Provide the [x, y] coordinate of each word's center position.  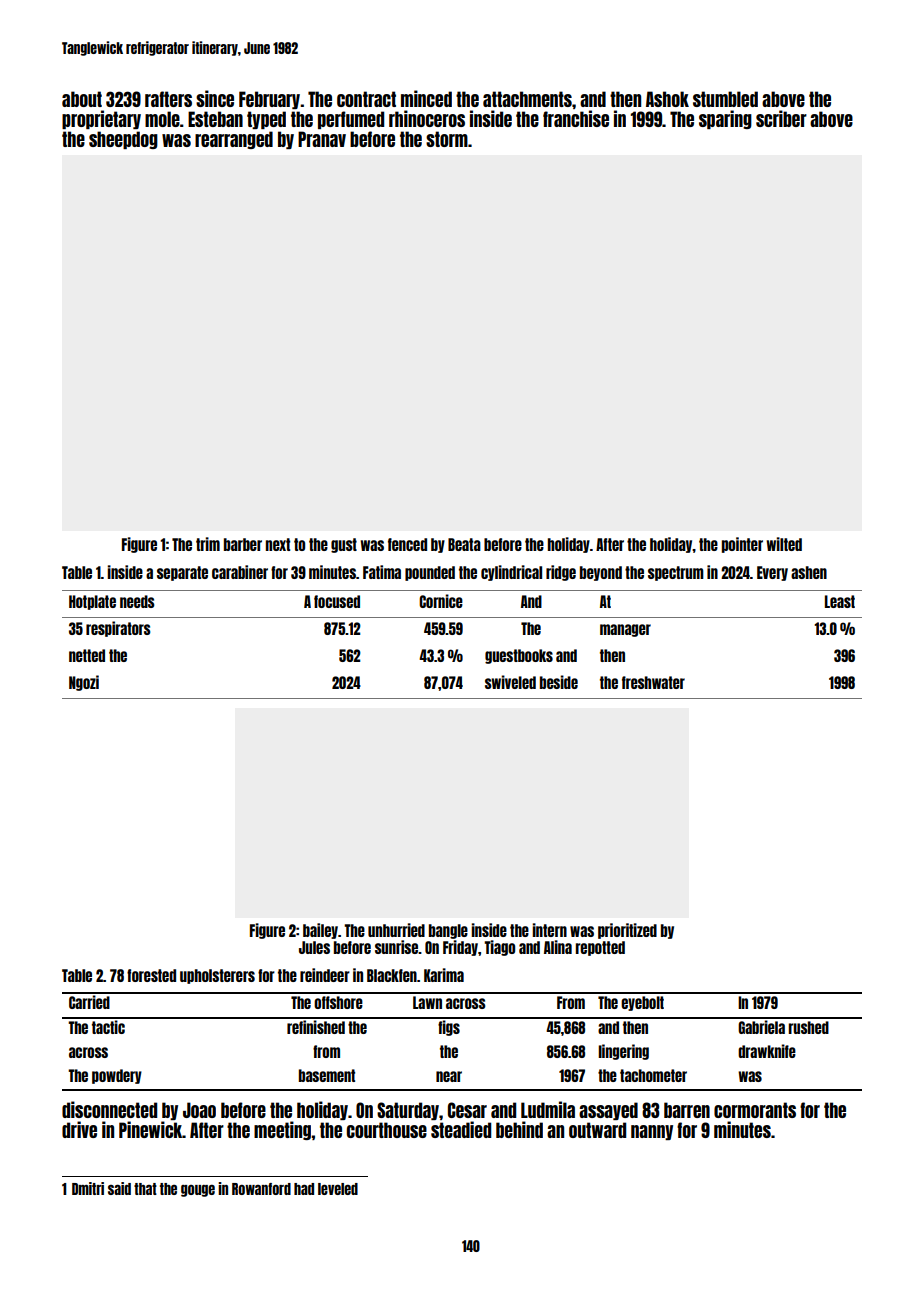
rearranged [234, 140]
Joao [199, 1110]
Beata [464, 544]
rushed [808, 1027]
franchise [576, 118]
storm [447, 139]
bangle [448, 931]
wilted [784, 544]
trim [208, 544]
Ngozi [84, 683]
